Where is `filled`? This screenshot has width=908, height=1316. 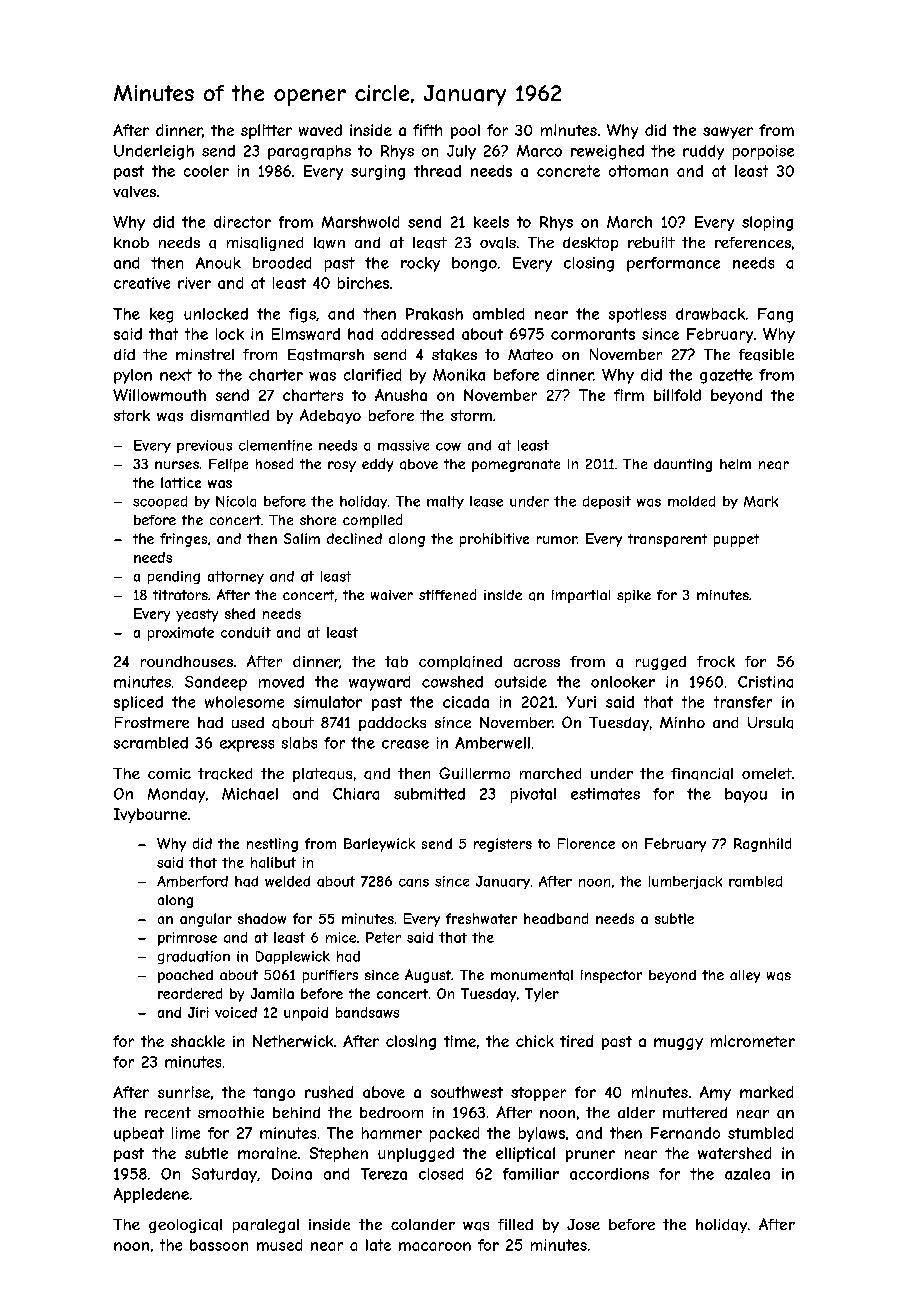 filled is located at coordinates (515, 1224).
